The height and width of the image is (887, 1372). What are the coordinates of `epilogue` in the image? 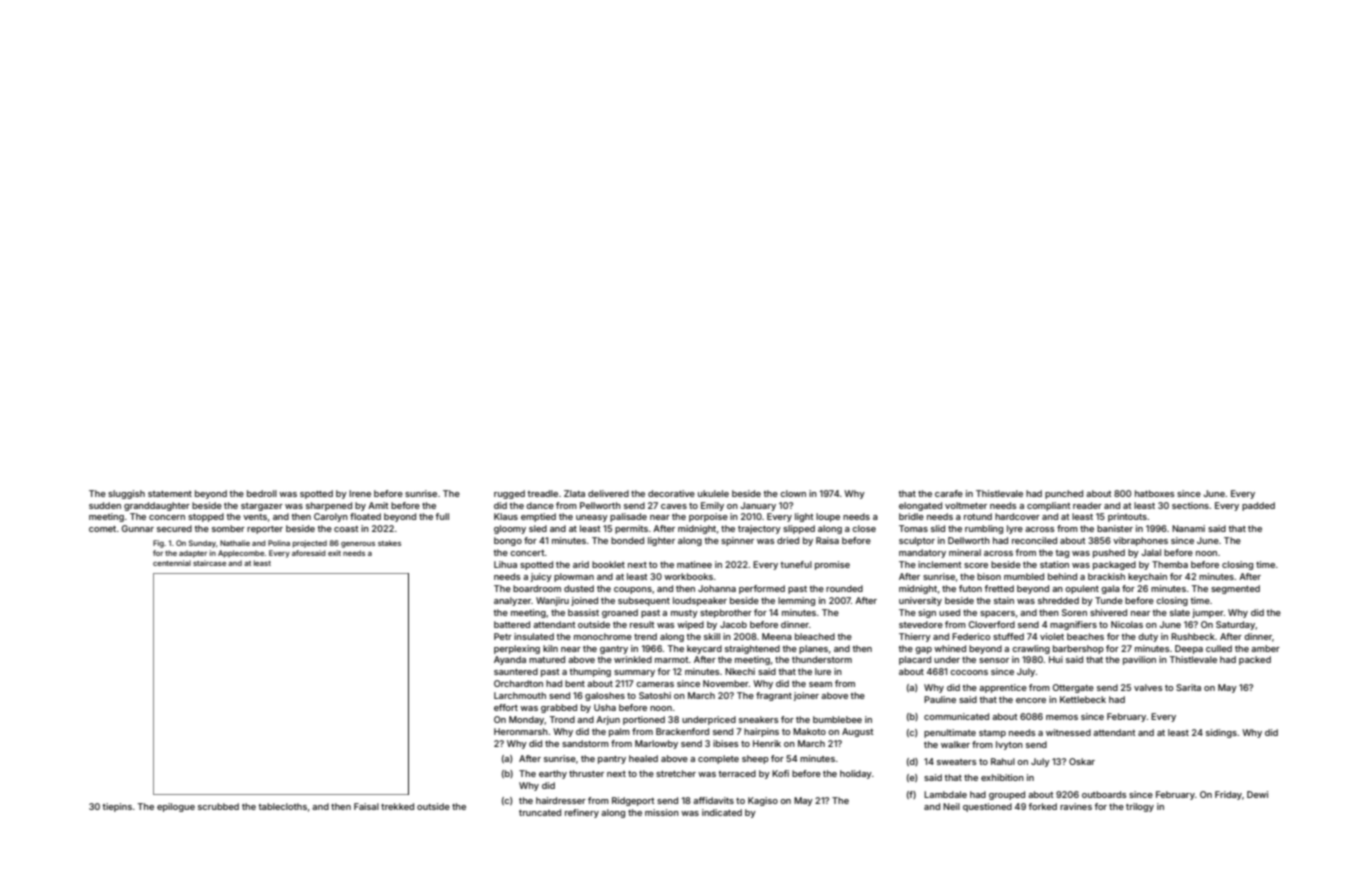 It's located at (176, 807).
